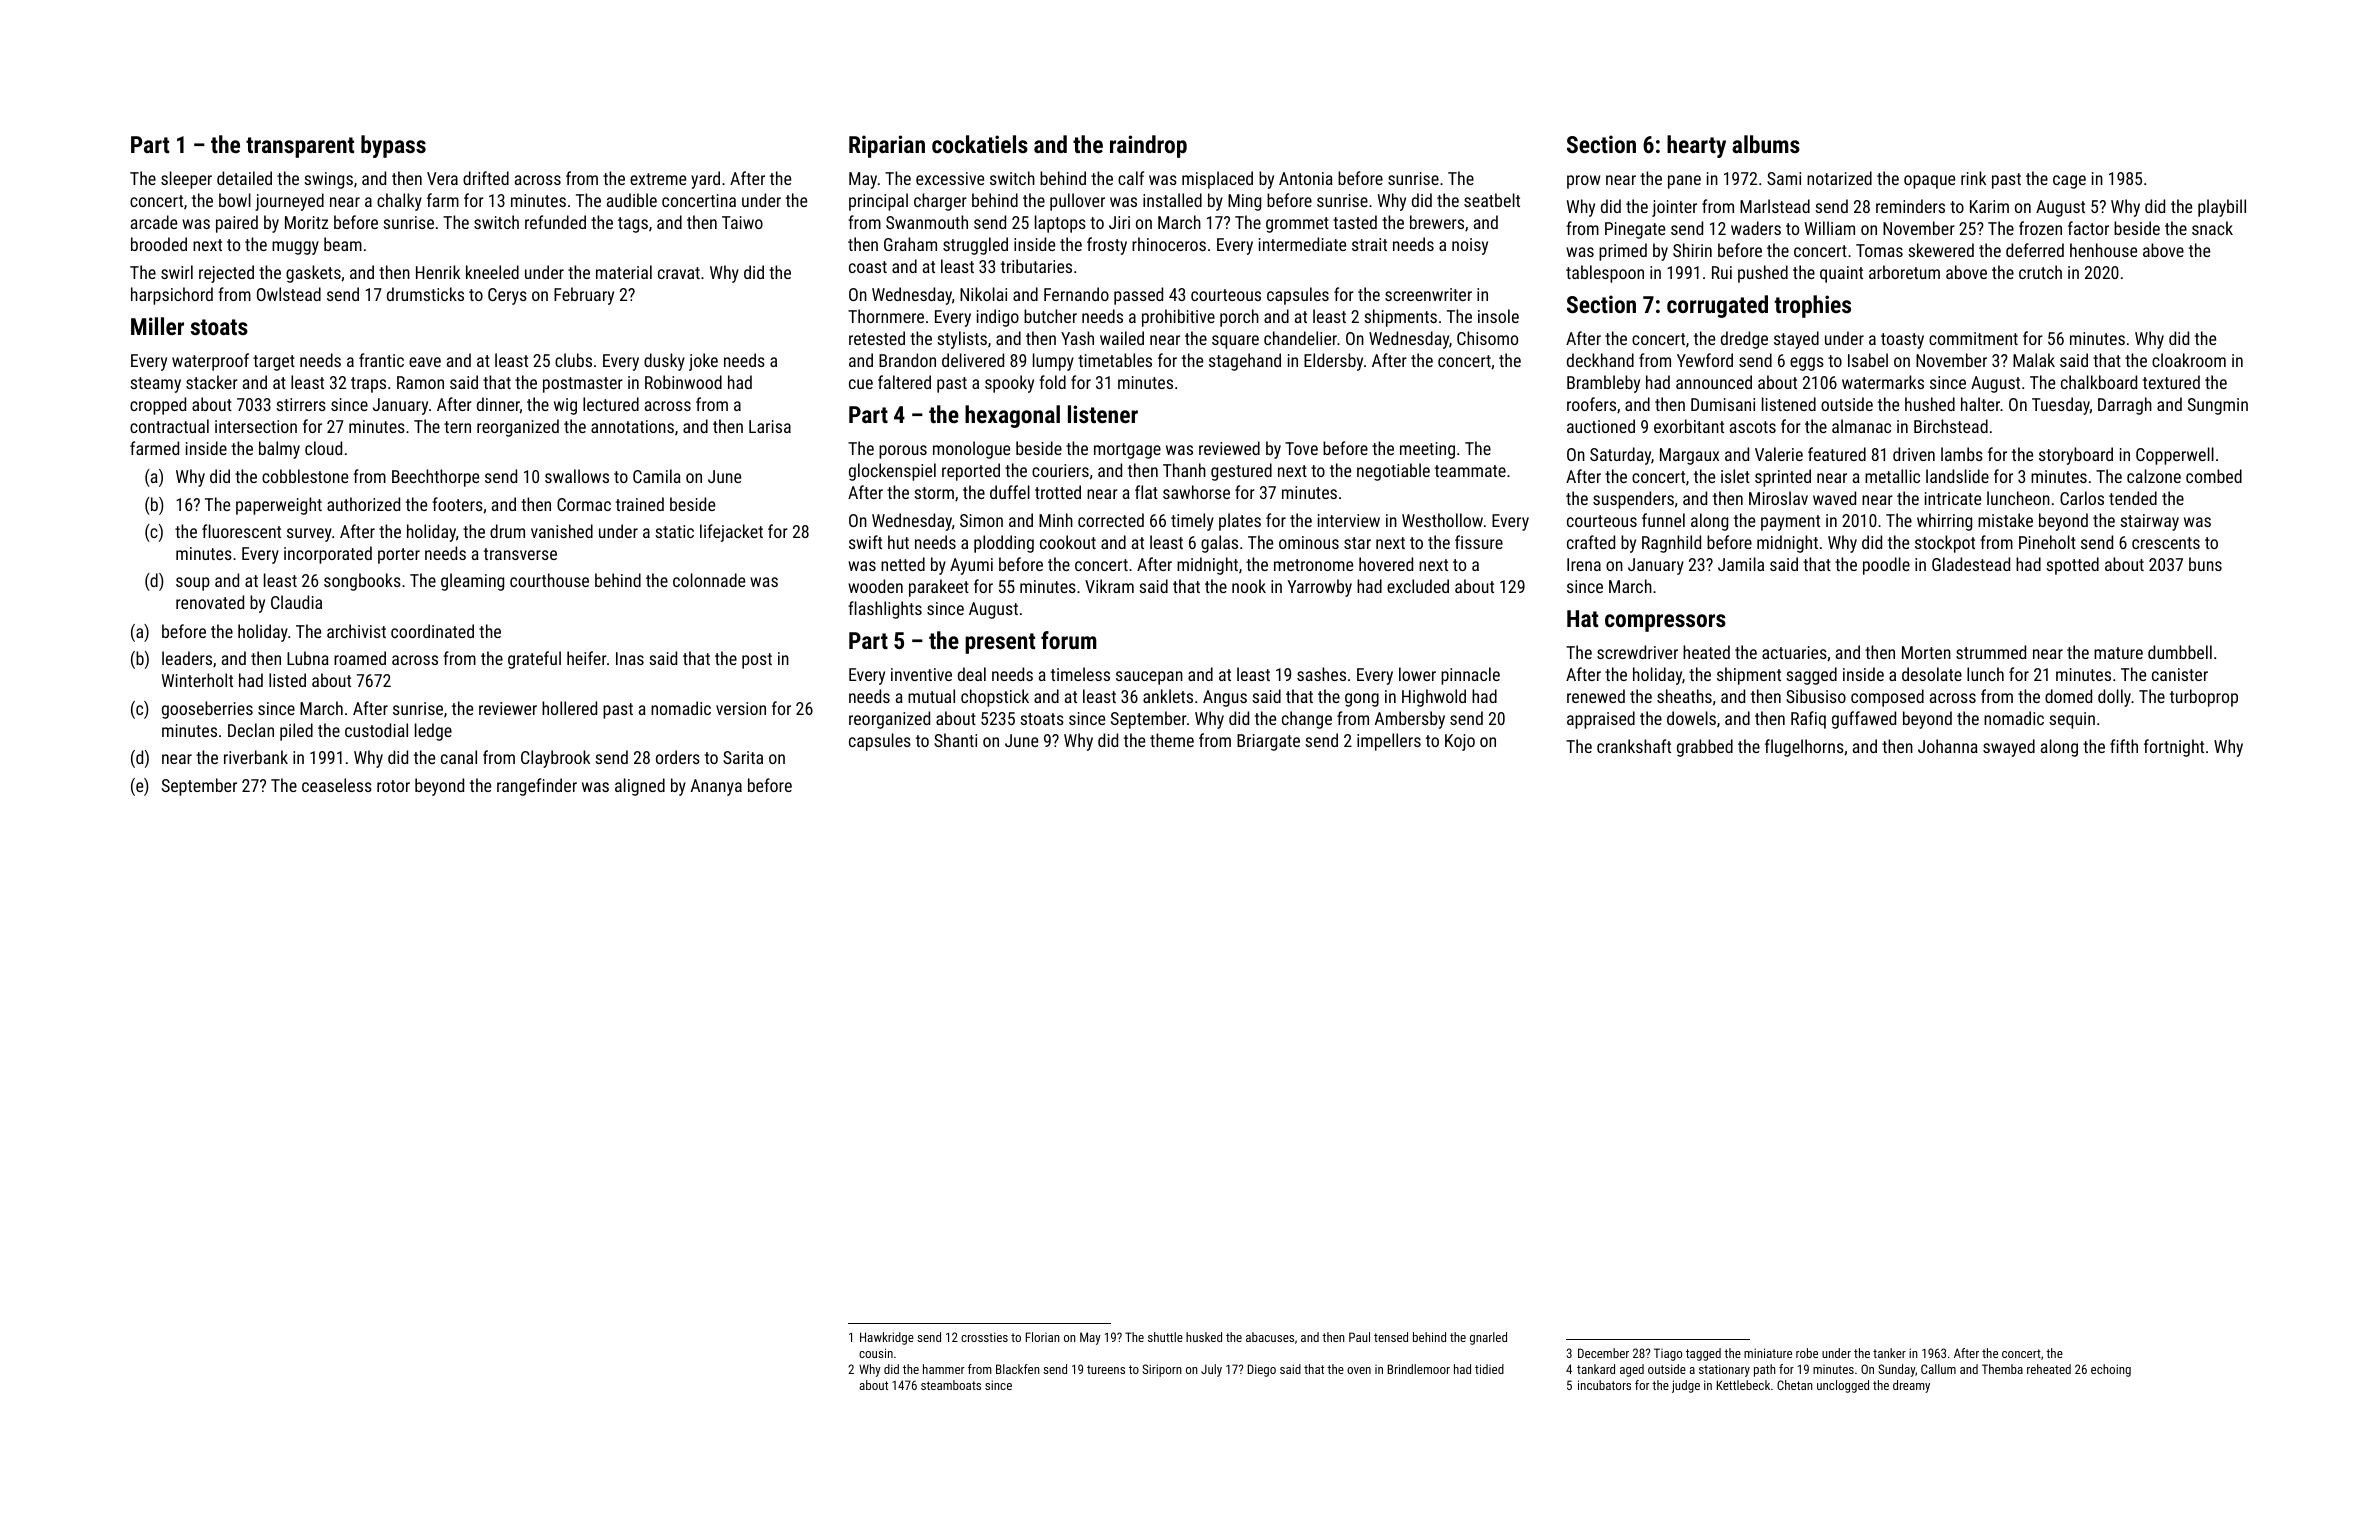  What do you see at coordinates (876, 1353) in the screenshot?
I see `cousin` at bounding box center [876, 1353].
